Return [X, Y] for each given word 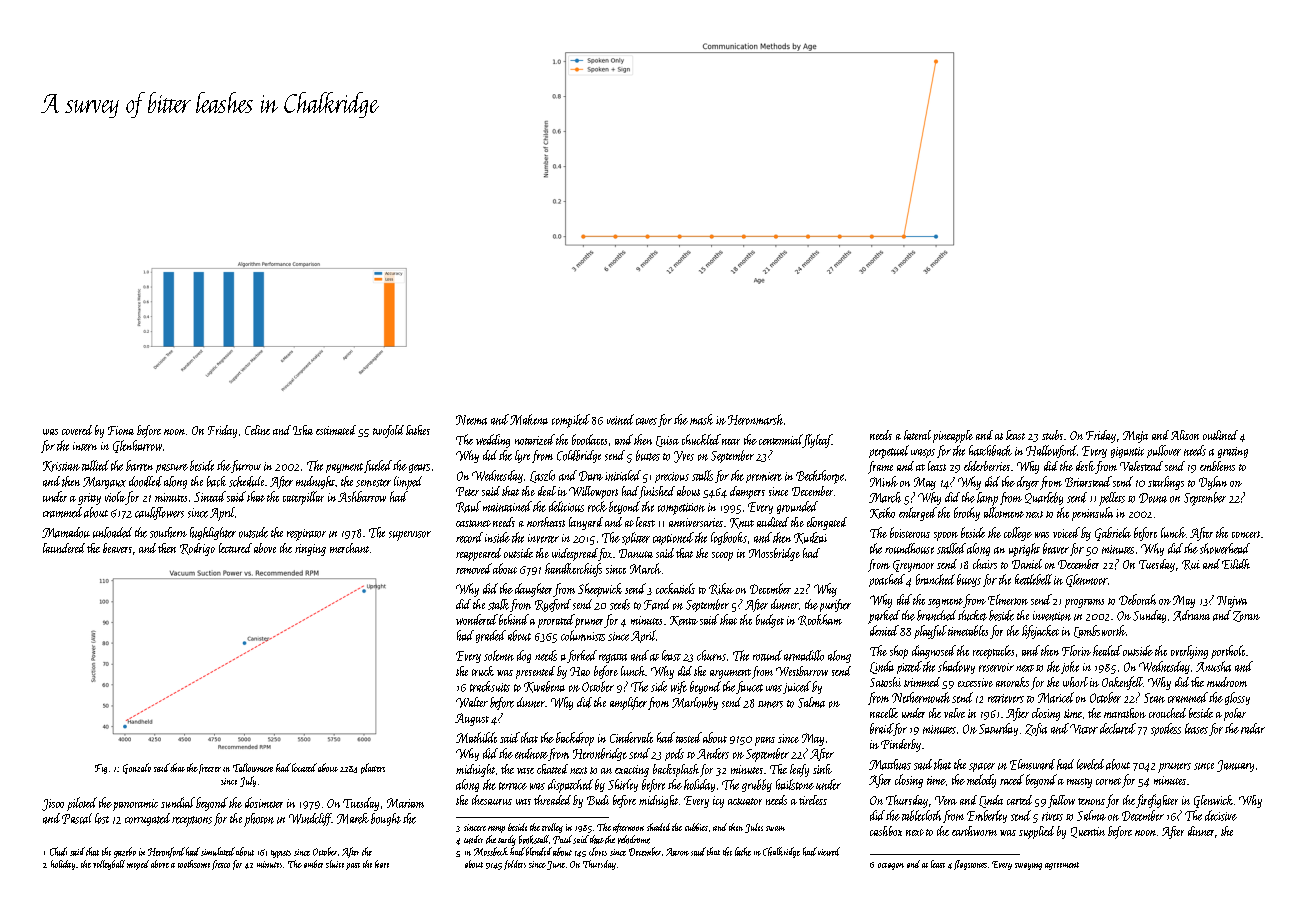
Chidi [58, 851]
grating [1233, 452]
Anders [713, 753]
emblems [1217, 466]
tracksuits [490, 686]
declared [1118, 728]
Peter [467, 491]
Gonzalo [137, 768]
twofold [388, 431]
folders [515, 865]
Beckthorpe [820, 477]
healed [1107, 650]
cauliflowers [159, 513]
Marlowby [695, 703]
